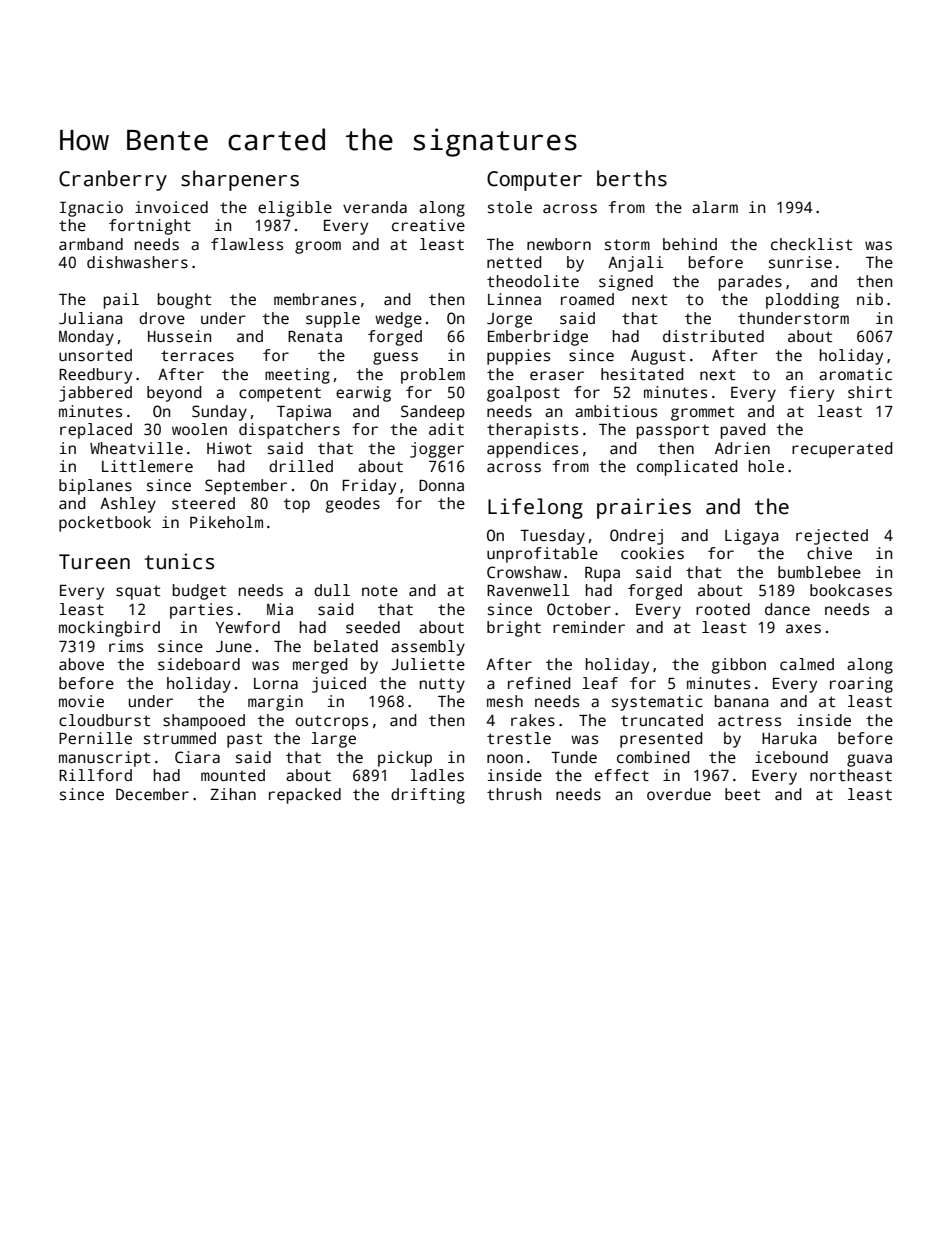 The image size is (952, 1233). I want to click on dispatchers, so click(289, 431).
